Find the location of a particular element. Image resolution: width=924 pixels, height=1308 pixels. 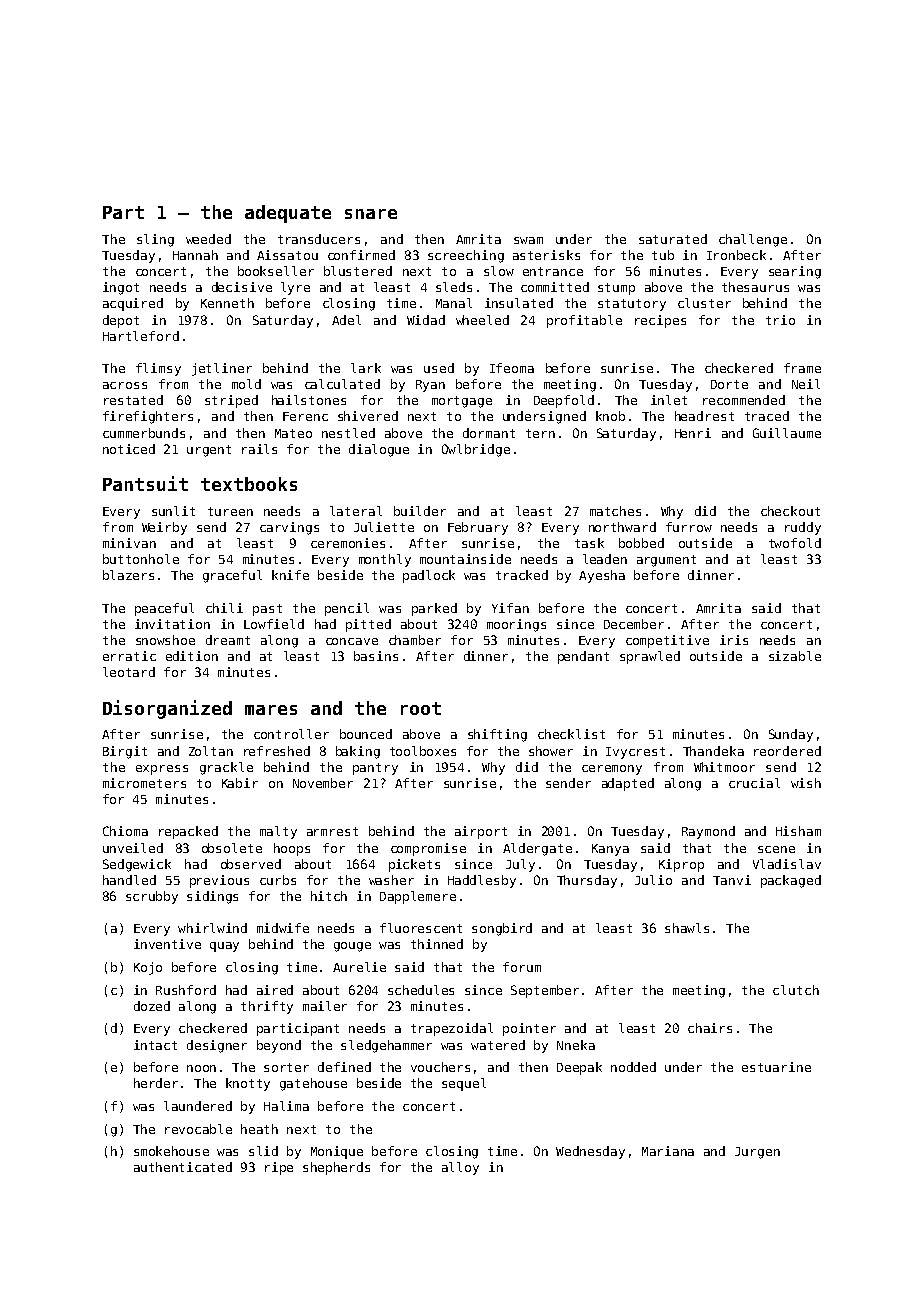

nodded is located at coordinates (633, 1067).
